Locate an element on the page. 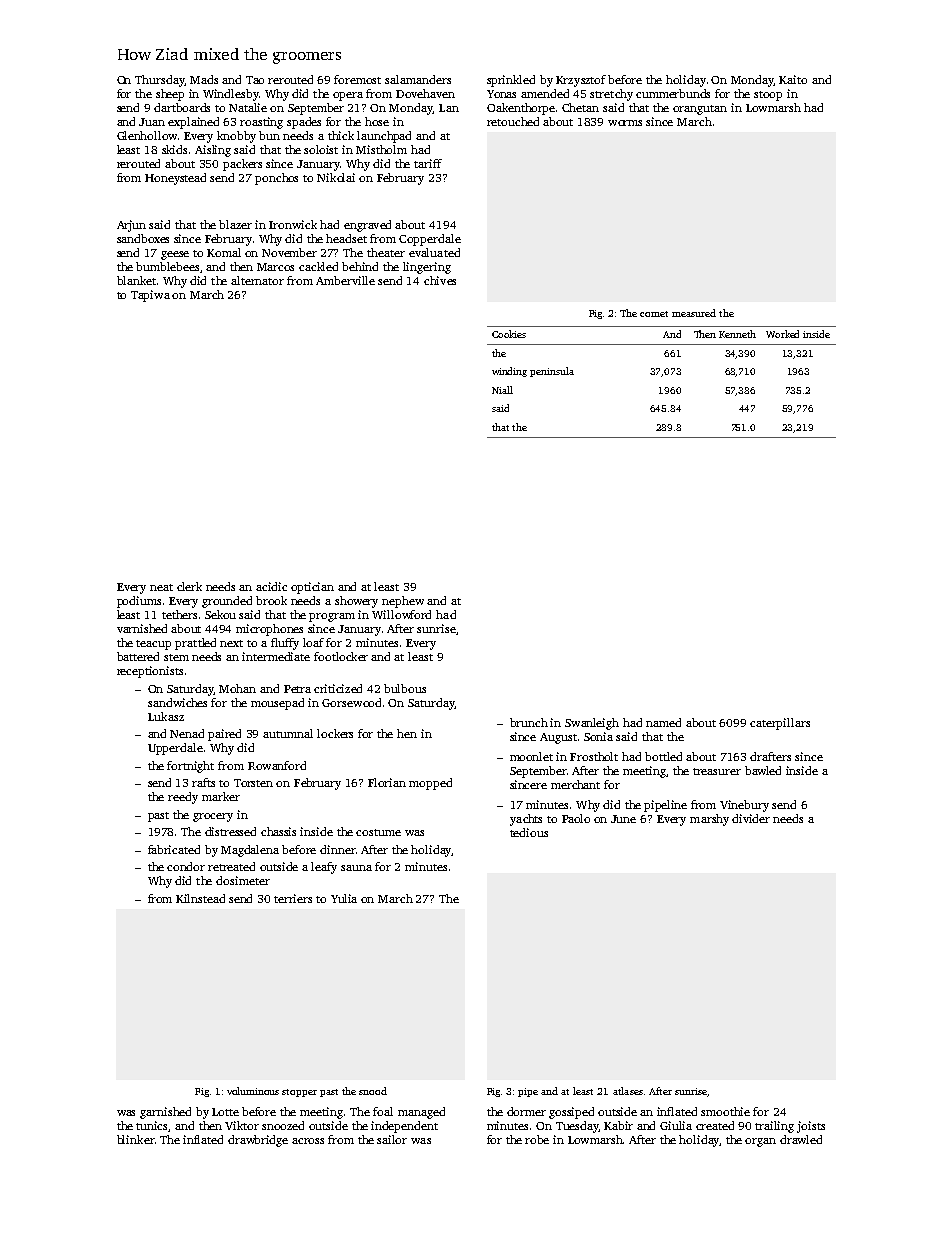 This image has height=1233, width=952. Niall is located at coordinates (502, 390).
